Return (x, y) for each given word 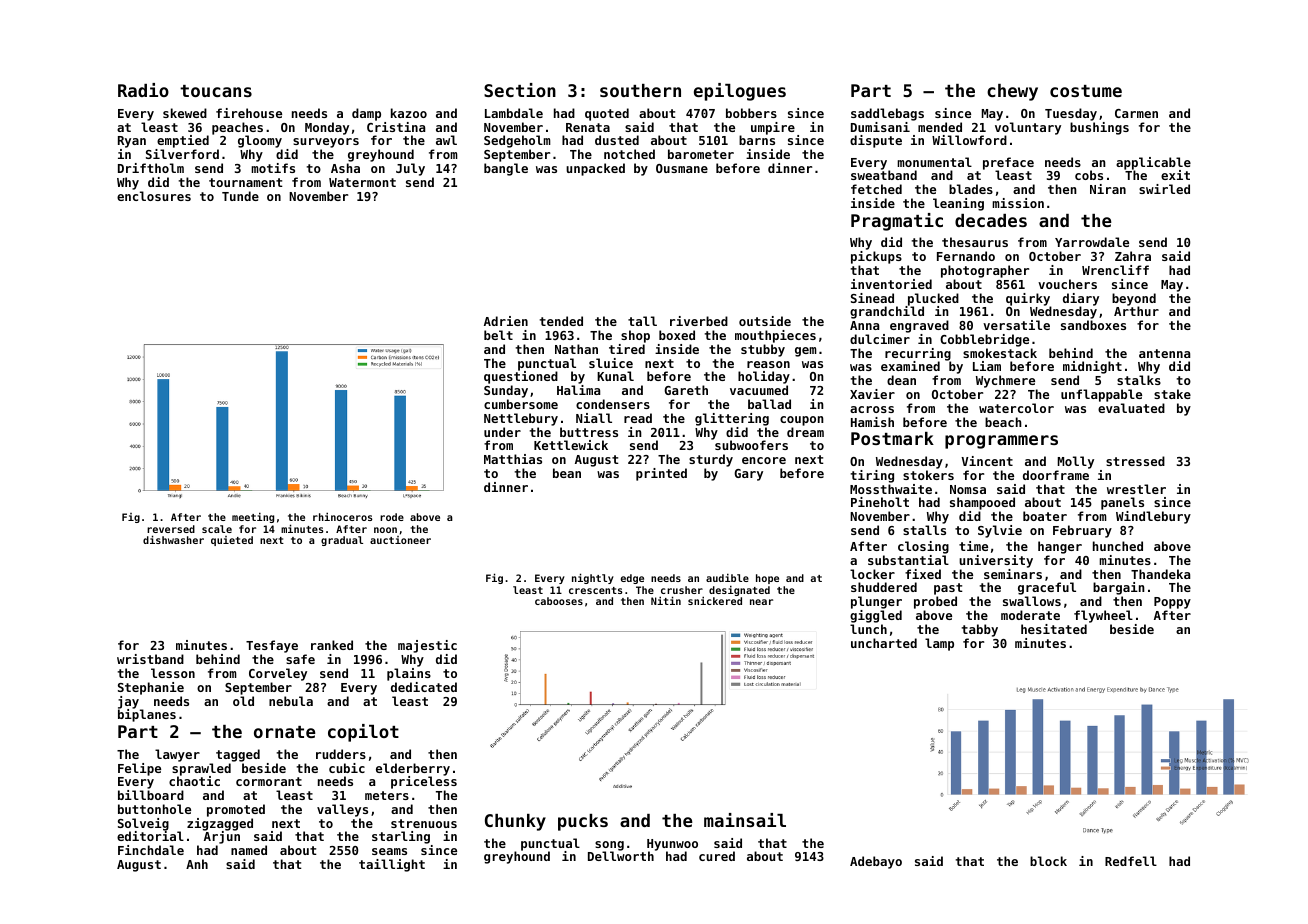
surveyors (326, 143)
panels (1122, 503)
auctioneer (400, 540)
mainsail (745, 820)
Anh (197, 864)
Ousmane (682, 168)
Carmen (1136, 113)
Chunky (515, 822)
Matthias (513, 459)
